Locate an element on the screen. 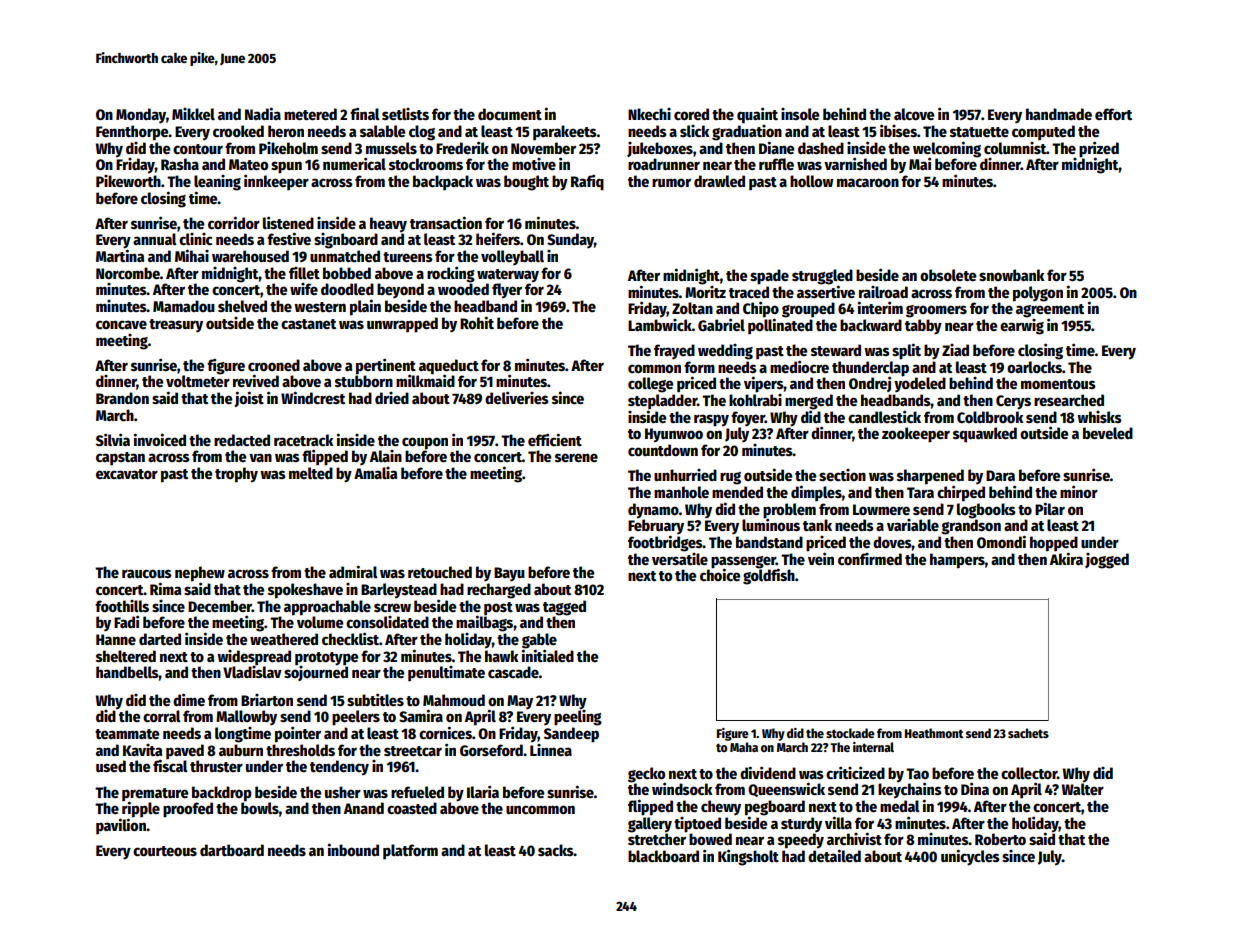  consolidated is located at coordinates (387, 622).
